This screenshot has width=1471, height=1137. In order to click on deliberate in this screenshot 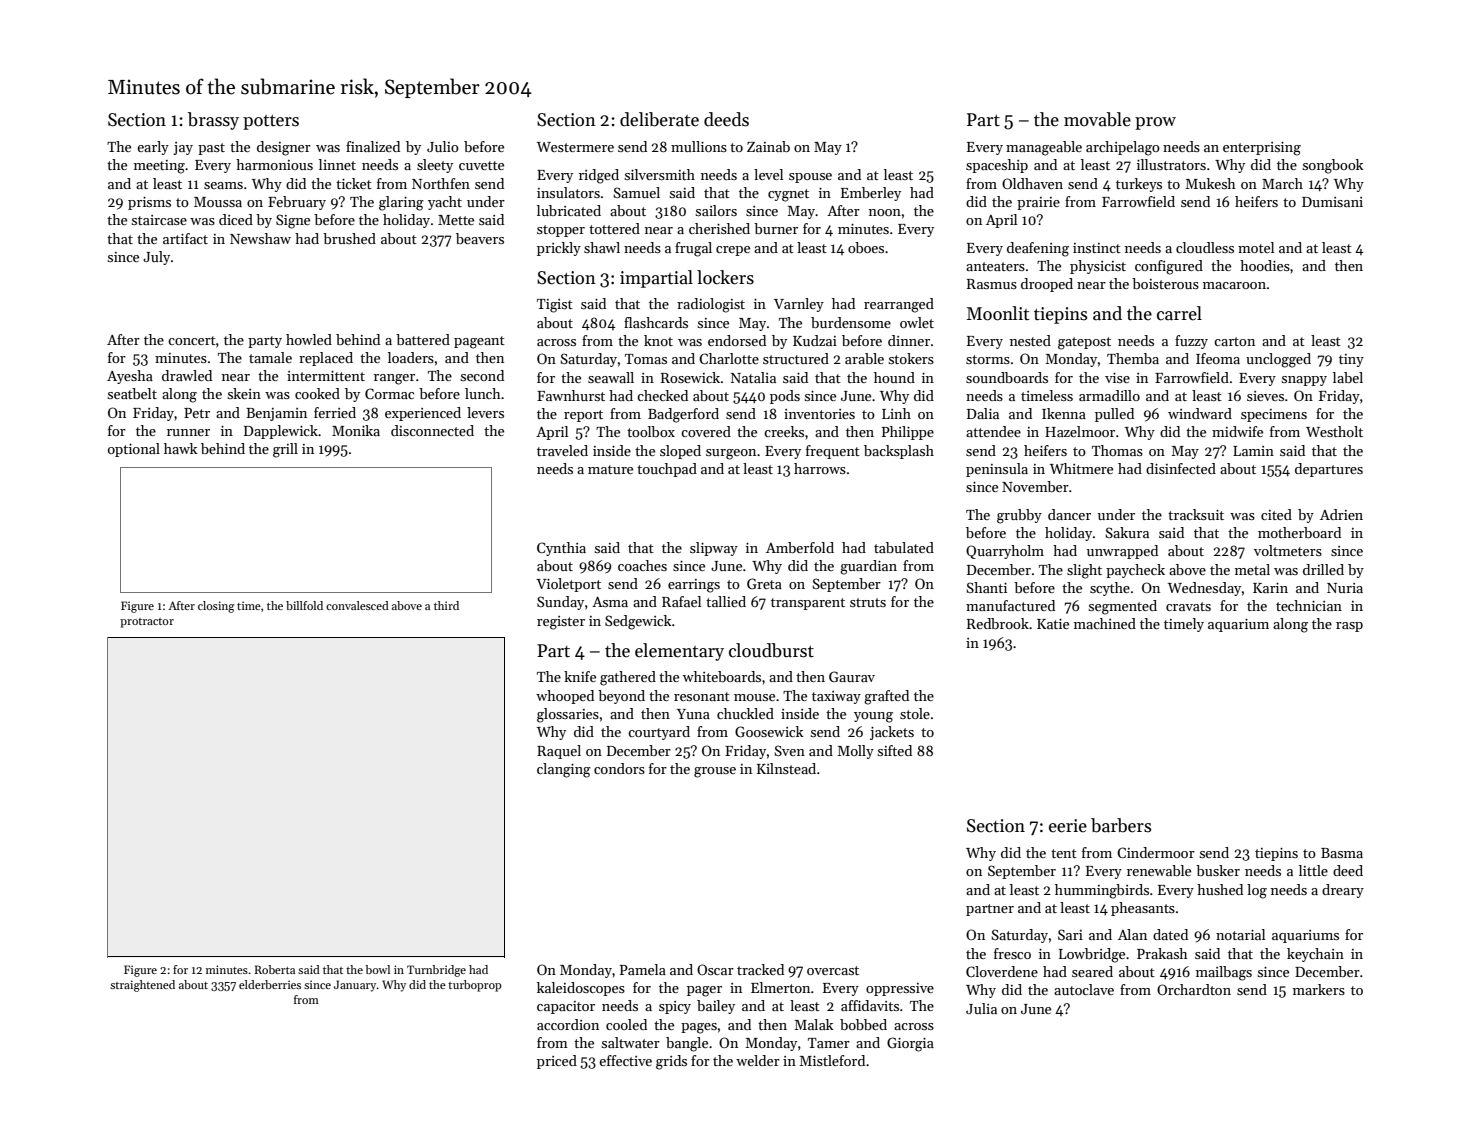, I will do `click(659, 119)`.
